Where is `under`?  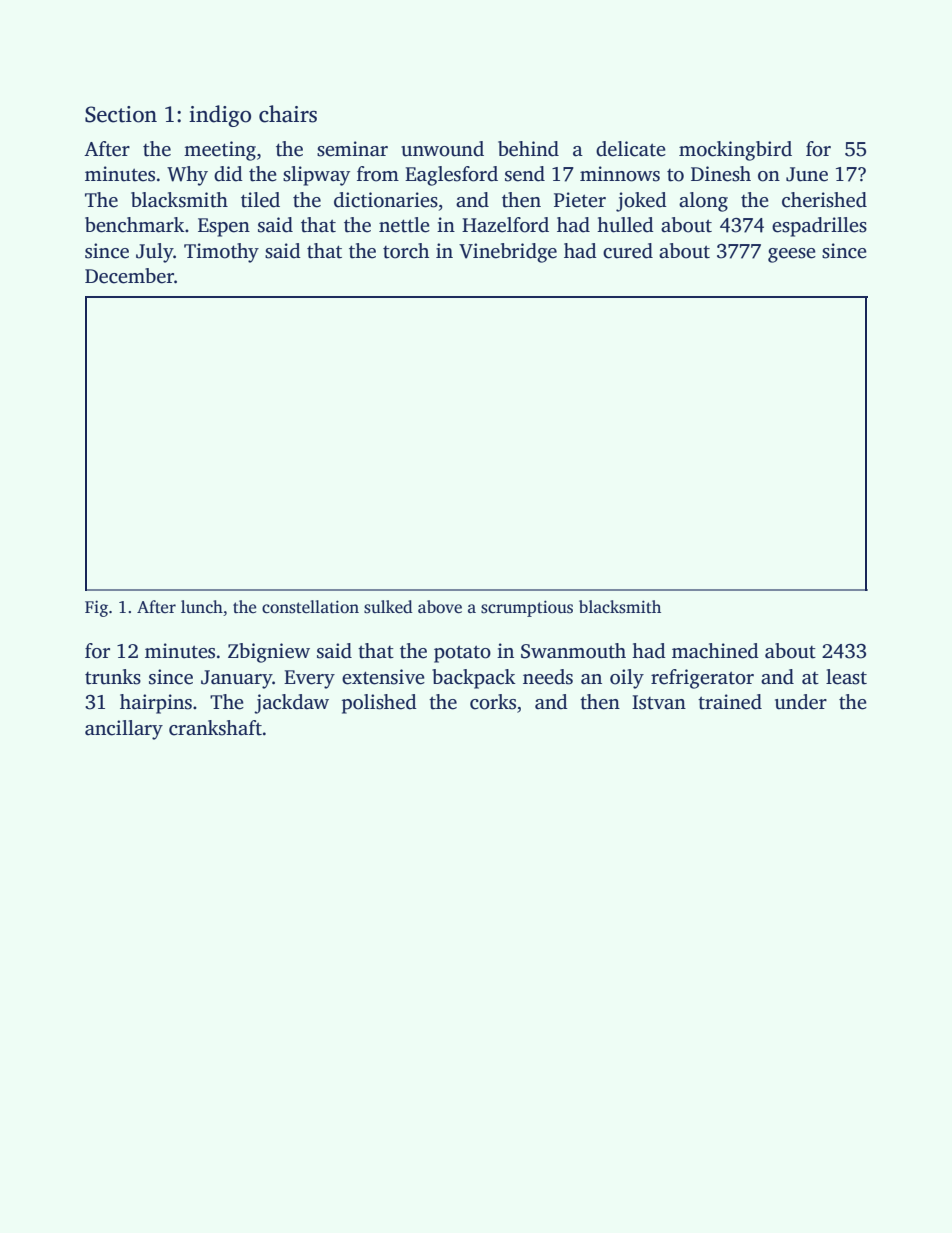 under is located at coordinates (801, 702).
